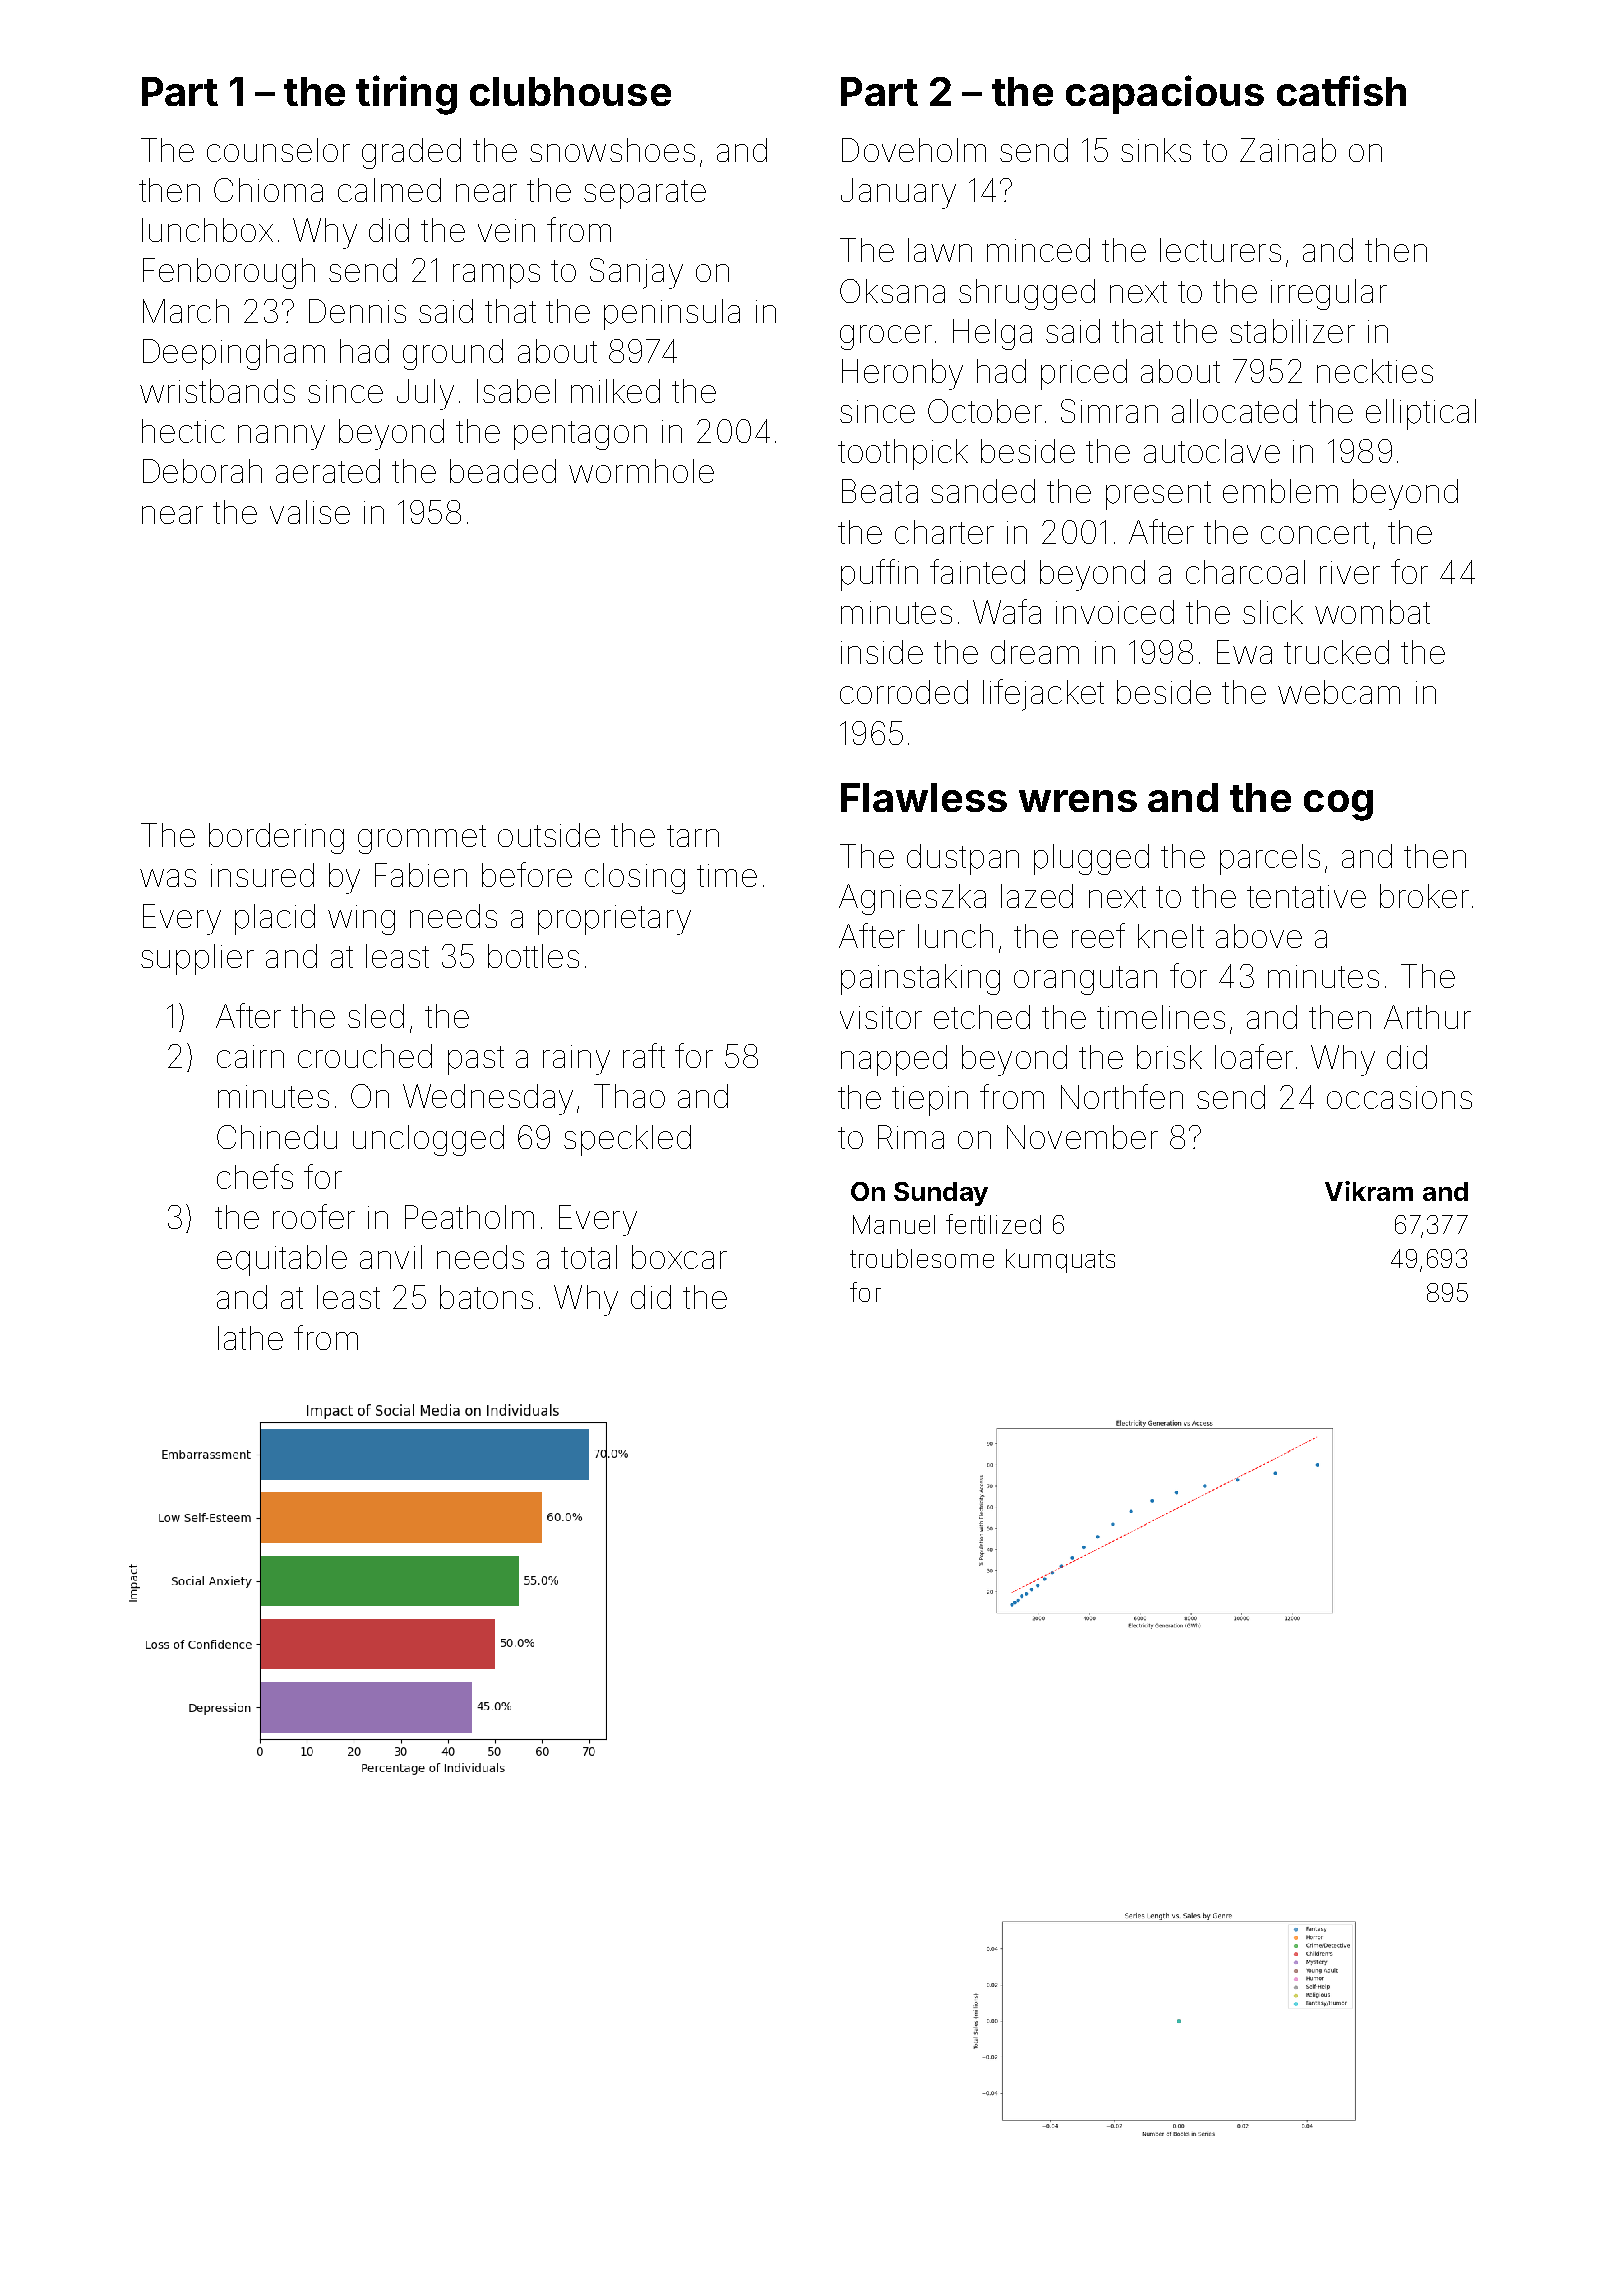 The height and width of the screenshot is (2292, 1620). Describe the element at coordinates (1156, 150) in the screenshot. I see `sinks` at that location.
